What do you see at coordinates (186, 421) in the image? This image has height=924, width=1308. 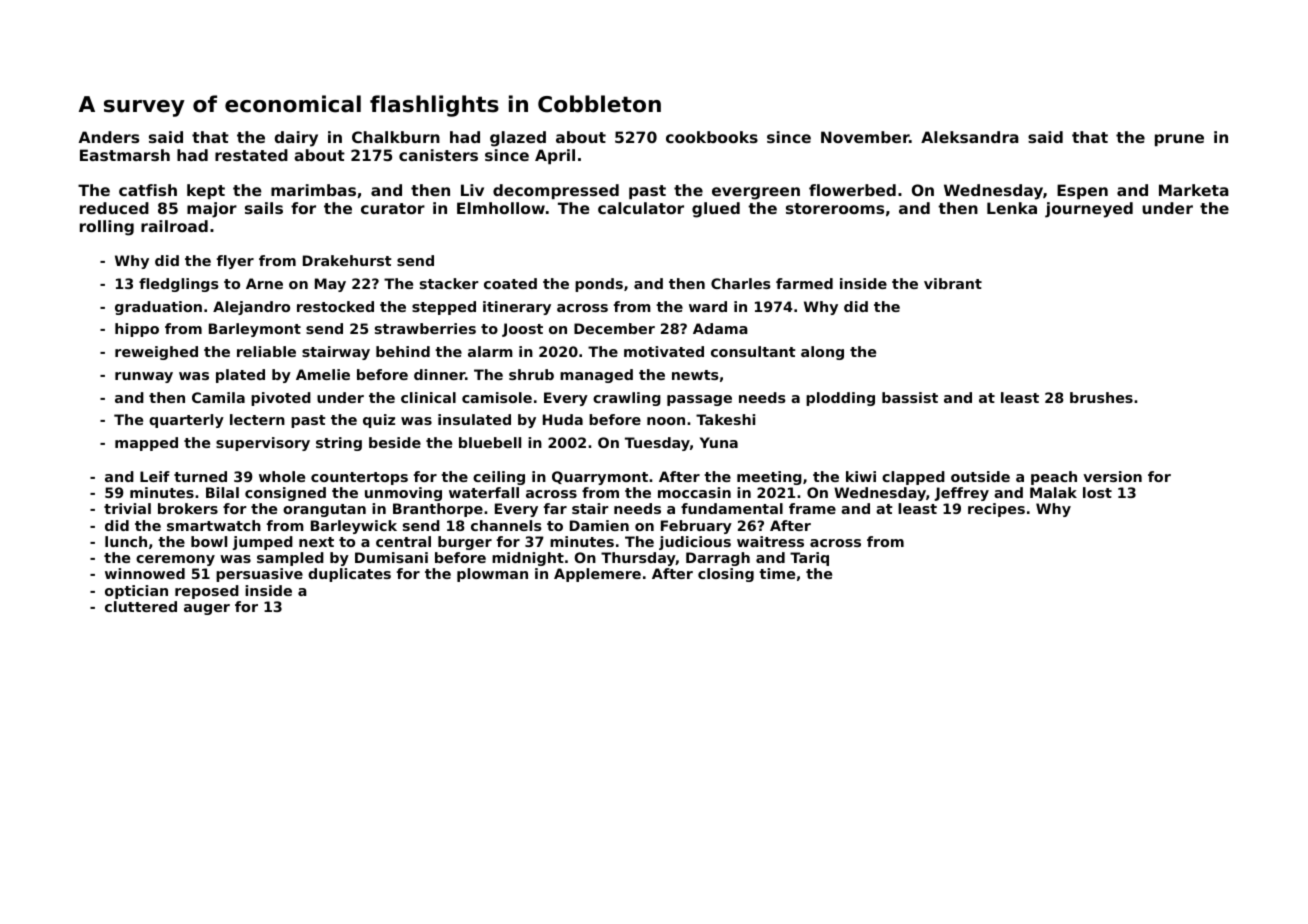 I see `quarterly` at bounding box center [186, 421].
